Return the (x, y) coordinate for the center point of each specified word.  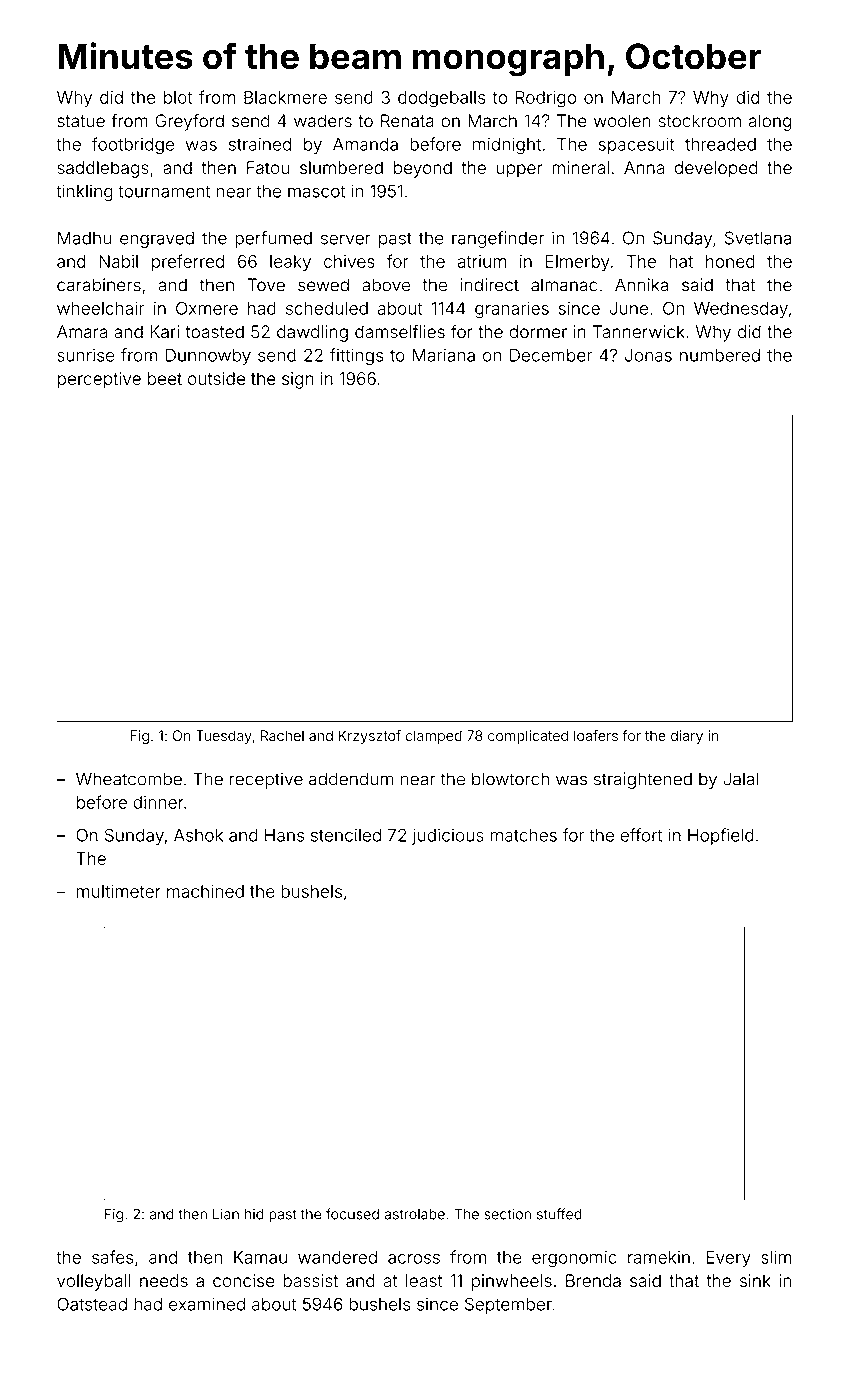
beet (165, 378)
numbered (720, 355)
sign (298, 380)
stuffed (559, 1214)
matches (523, 835)
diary (687, 737)
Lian (226, 1214)
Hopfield (721, 836)
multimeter (119, 891)
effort (641, 835)
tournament (164, 191)
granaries (512, 310)
